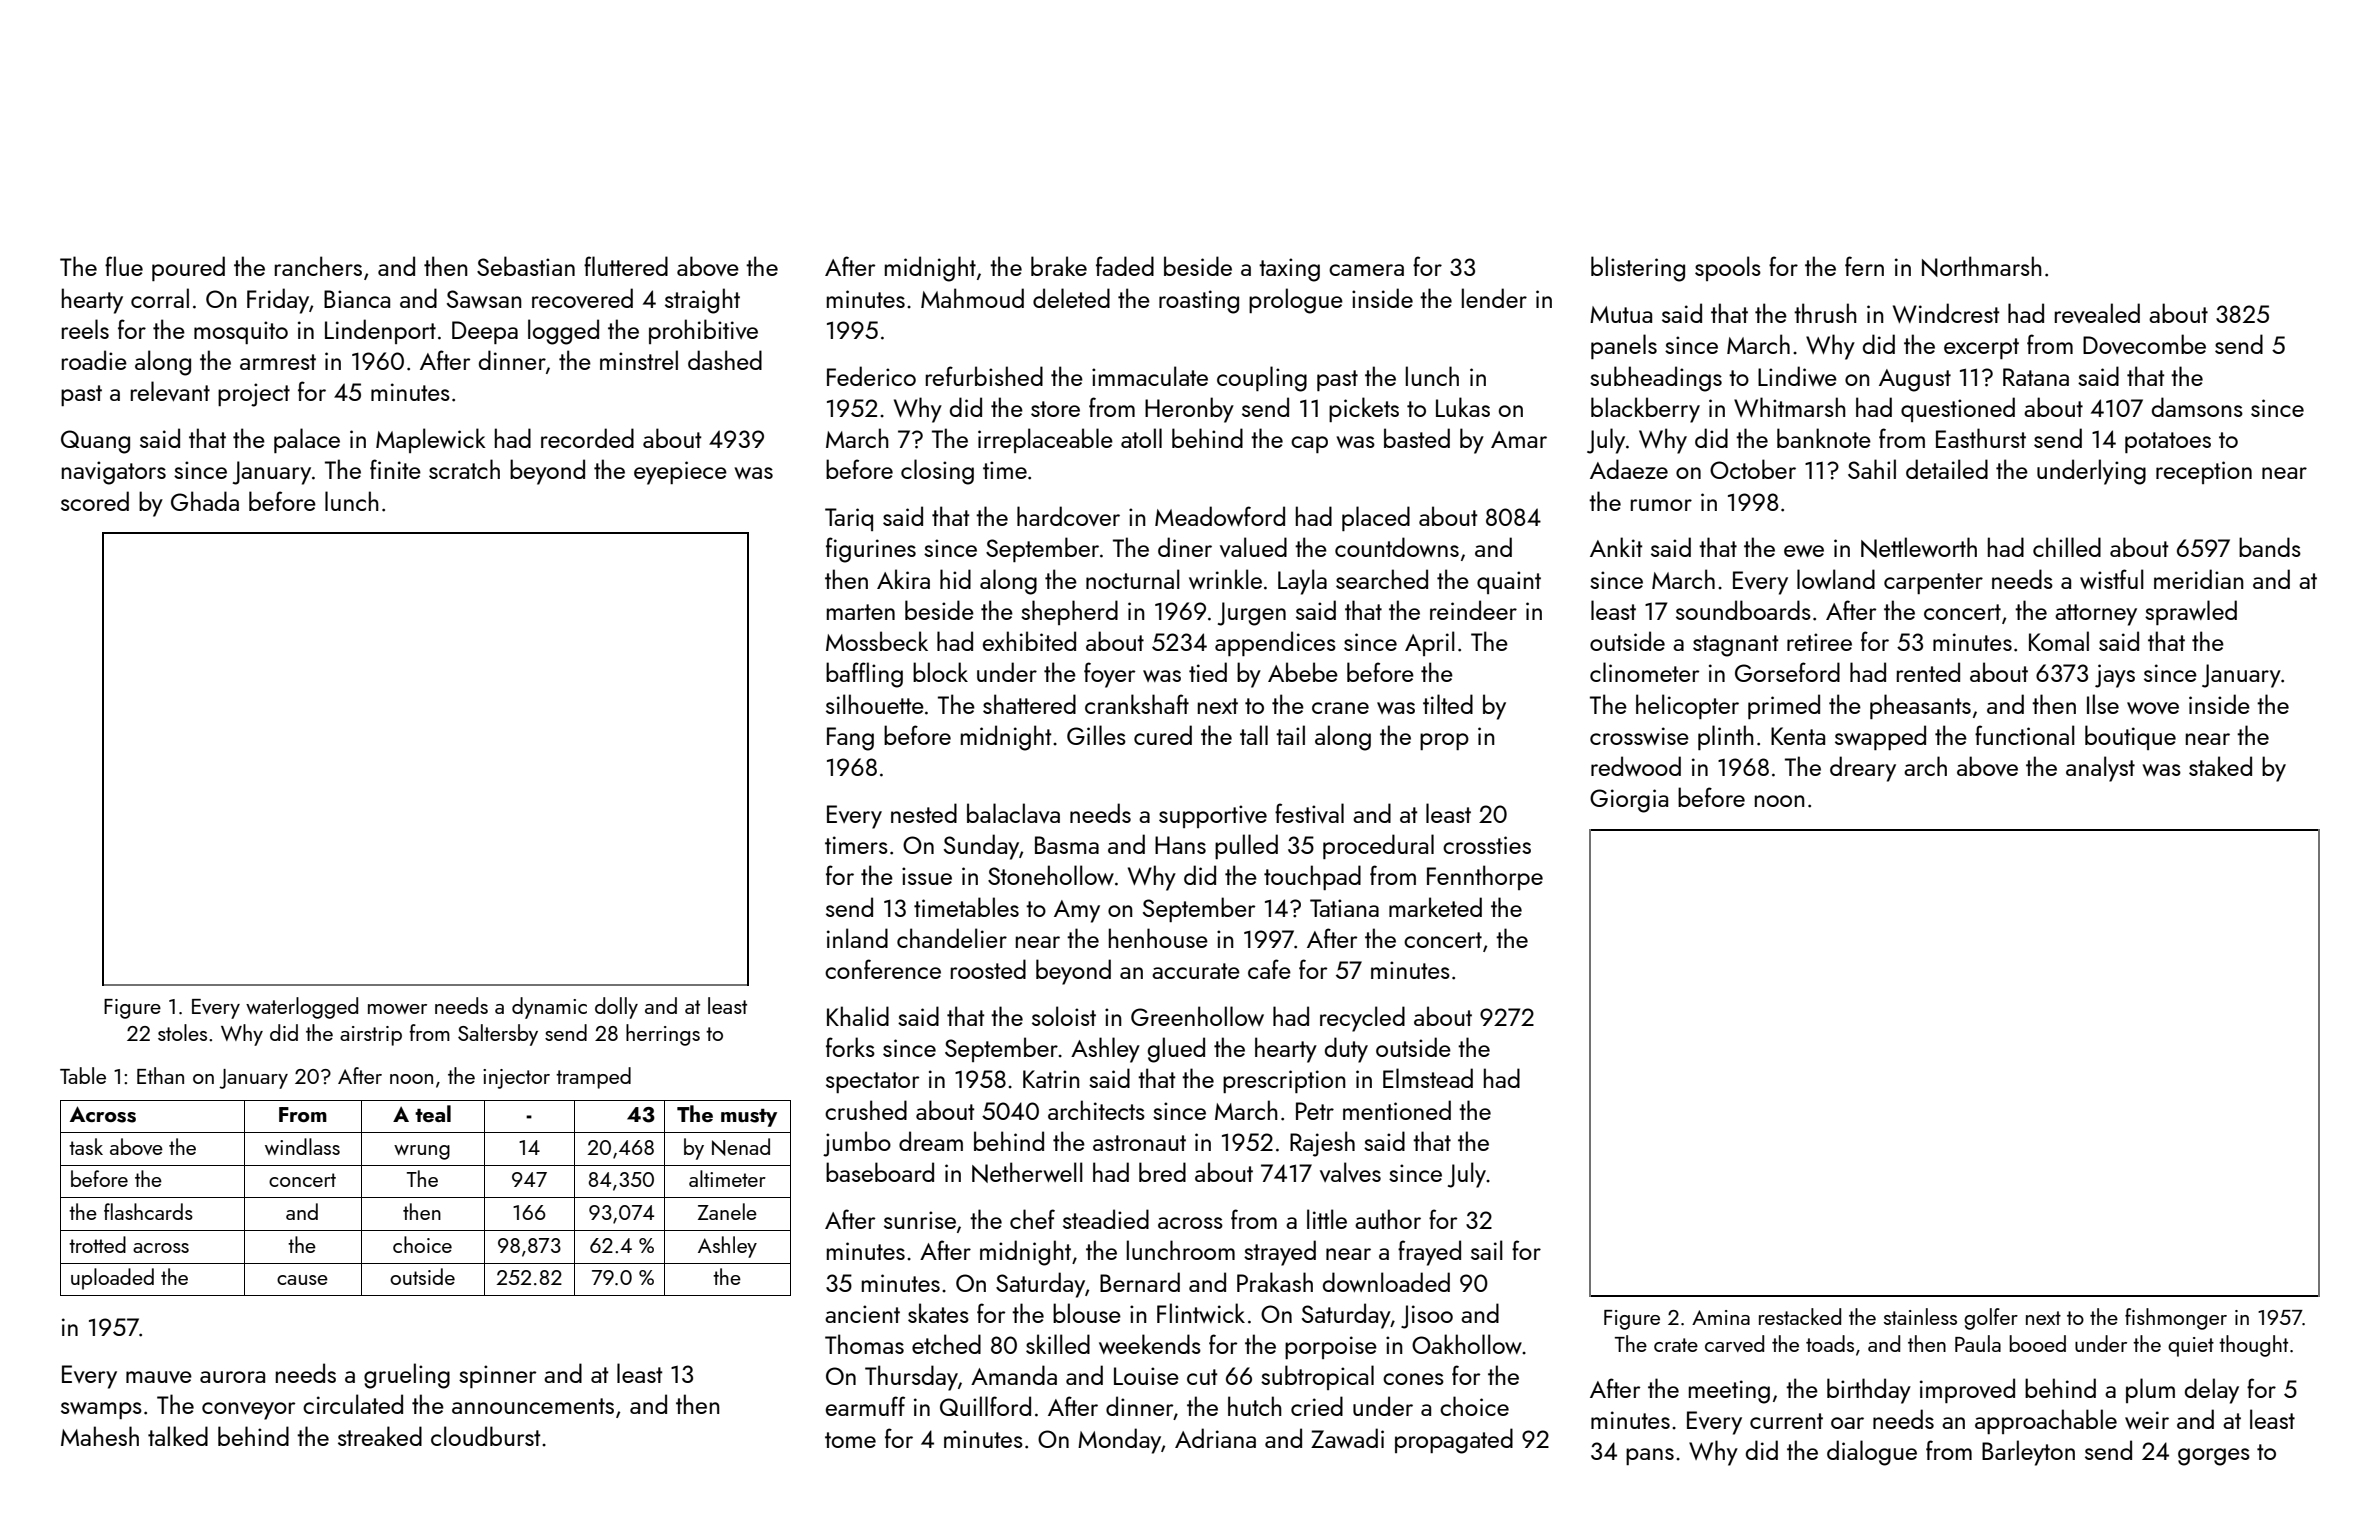  What do you see at coordinates (159, 1377) in the screenshot?
I see `mauve` at bounding box center [159, 1377].
